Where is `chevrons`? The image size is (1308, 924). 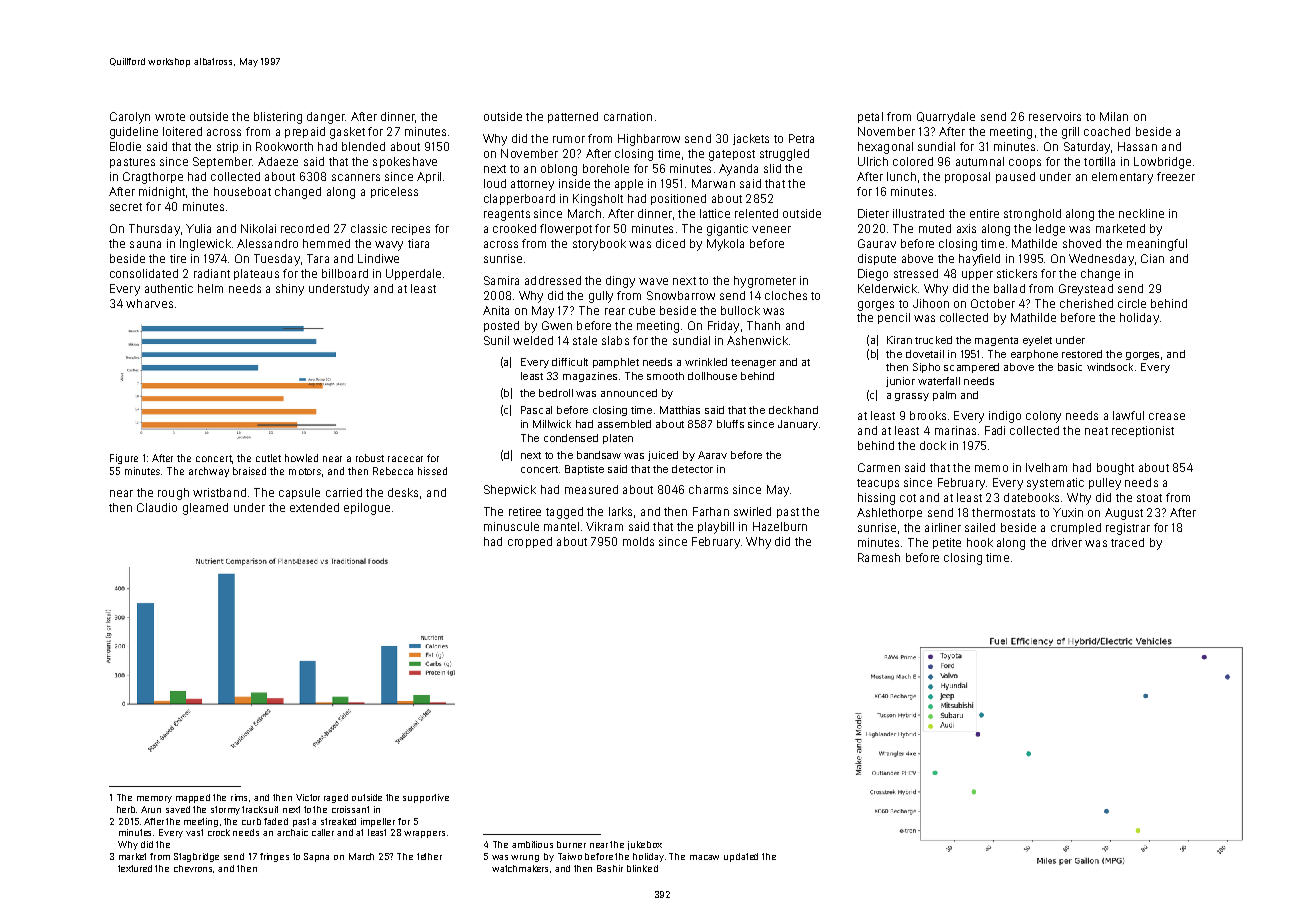
chevrons is located at coordinates (194, 869).
